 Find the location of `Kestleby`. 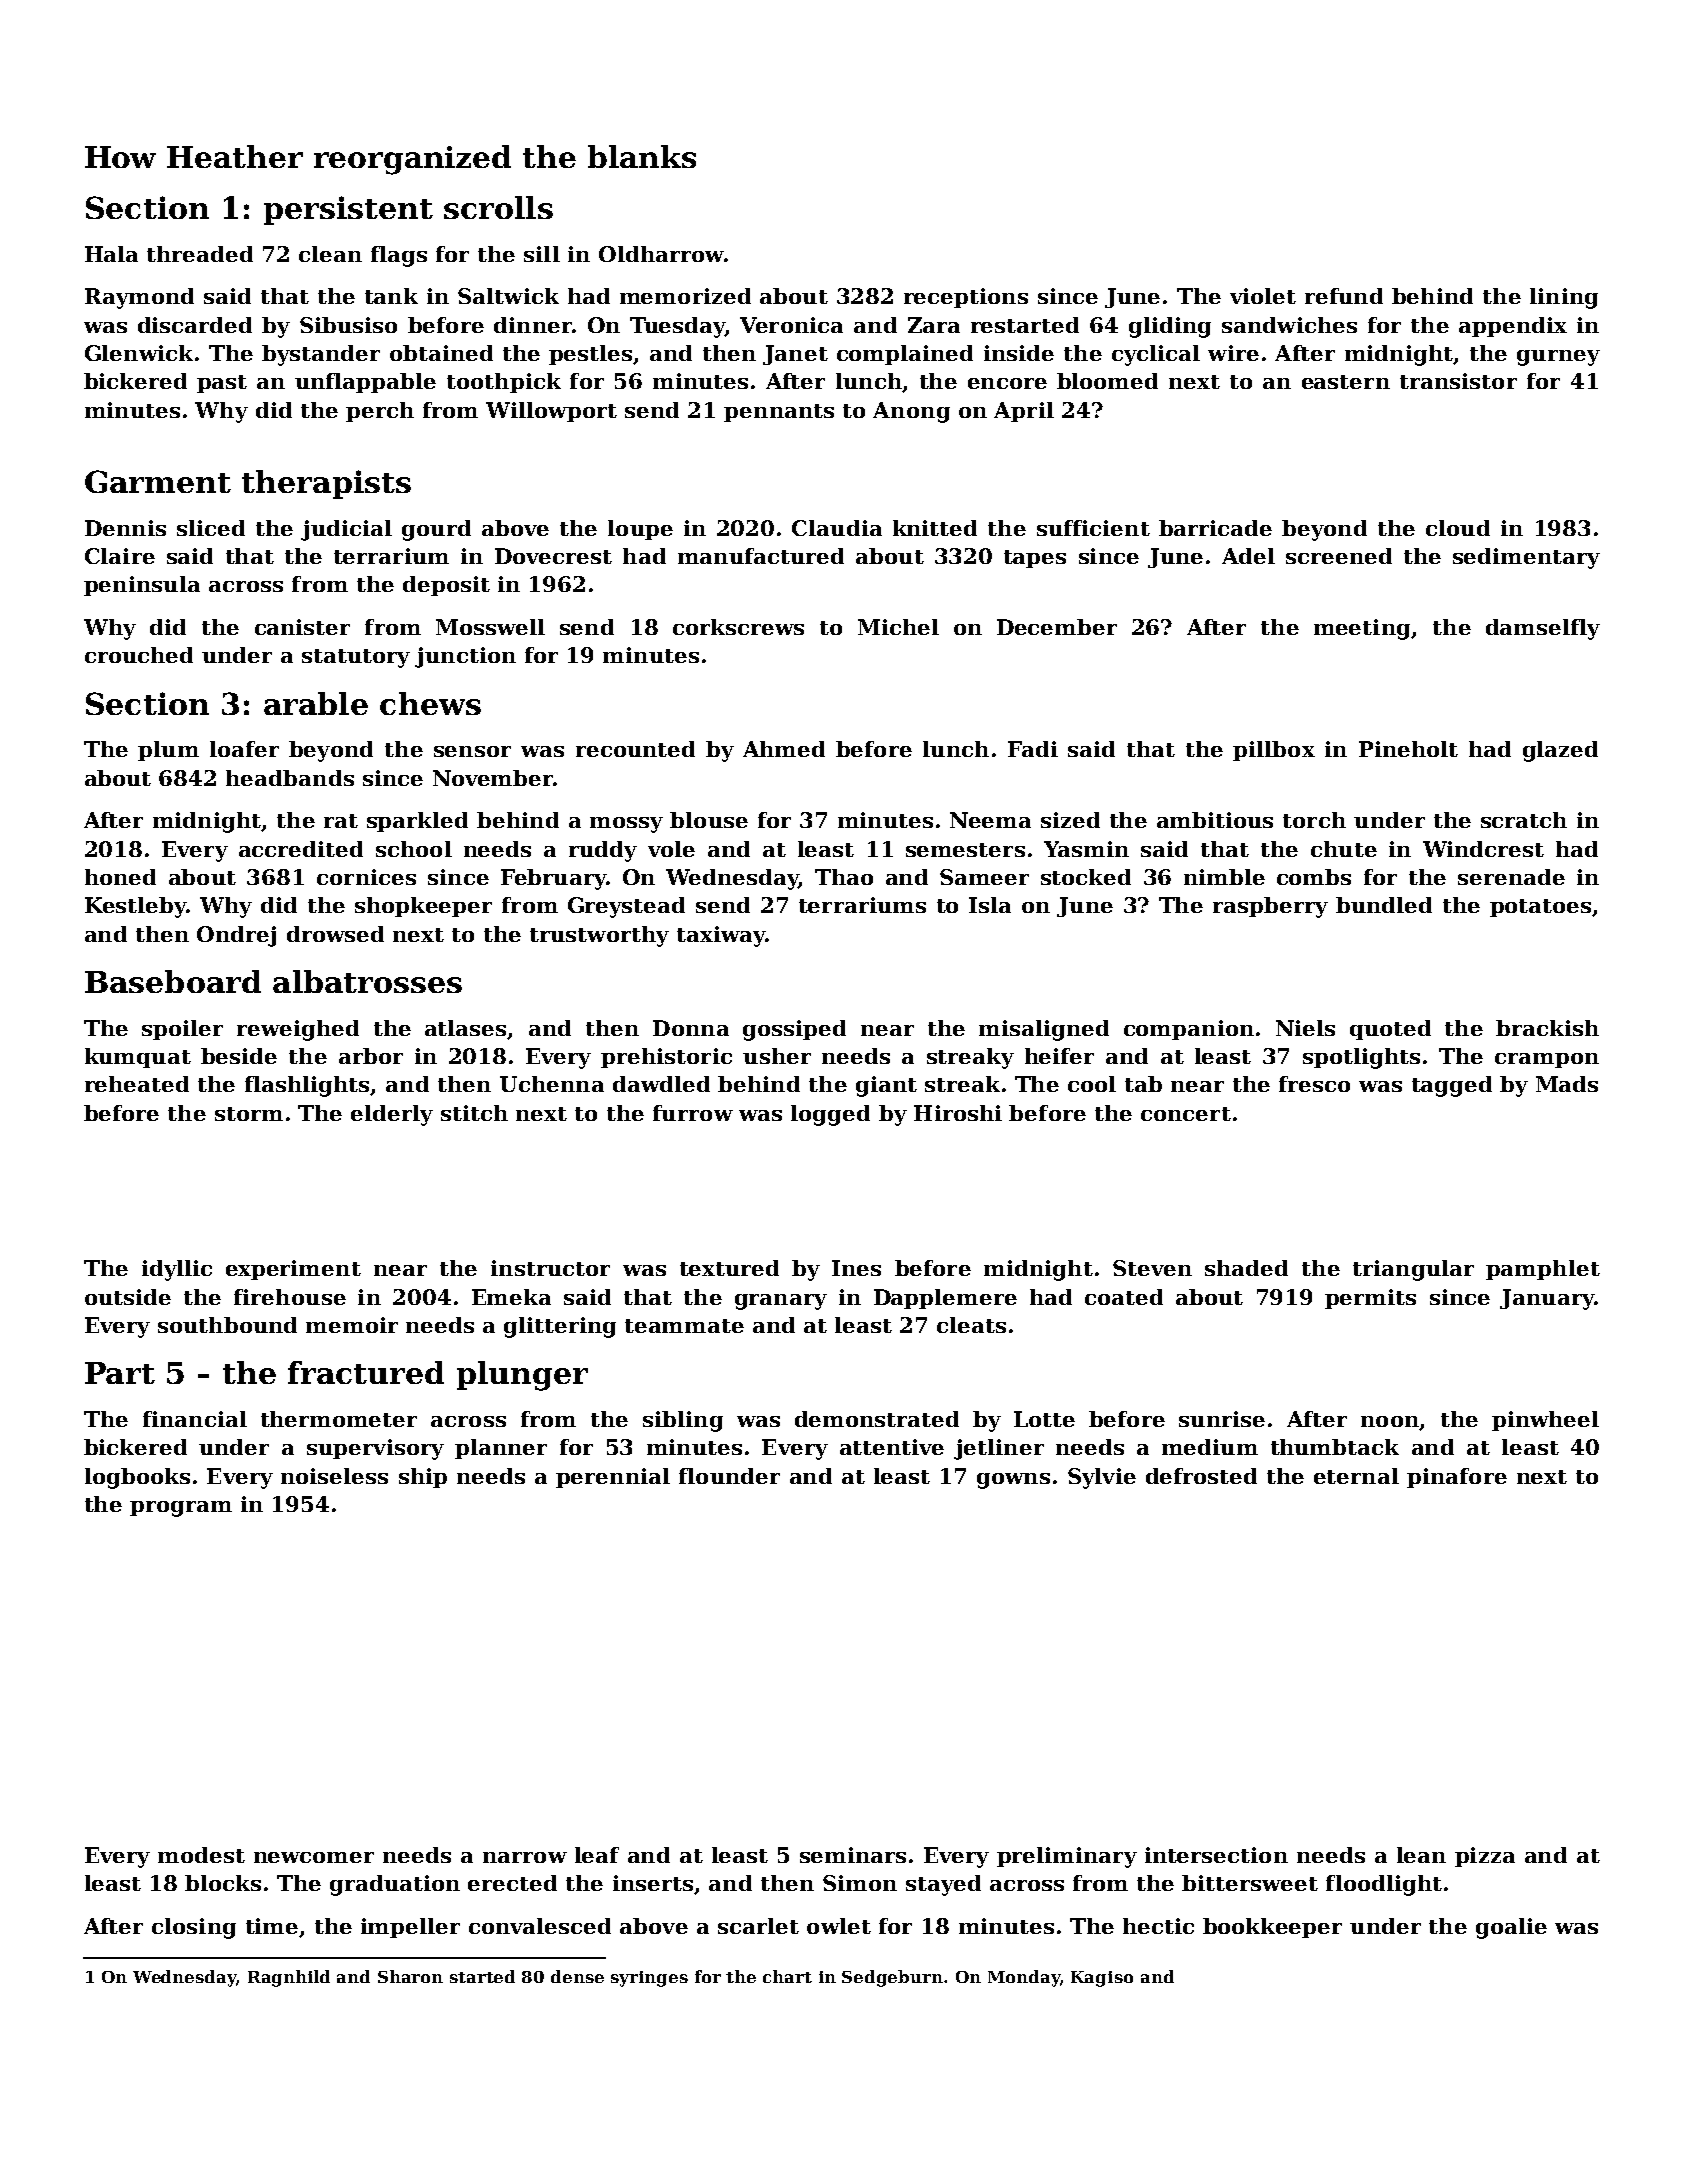

Kestleby is located at coordinates (135, 907).
